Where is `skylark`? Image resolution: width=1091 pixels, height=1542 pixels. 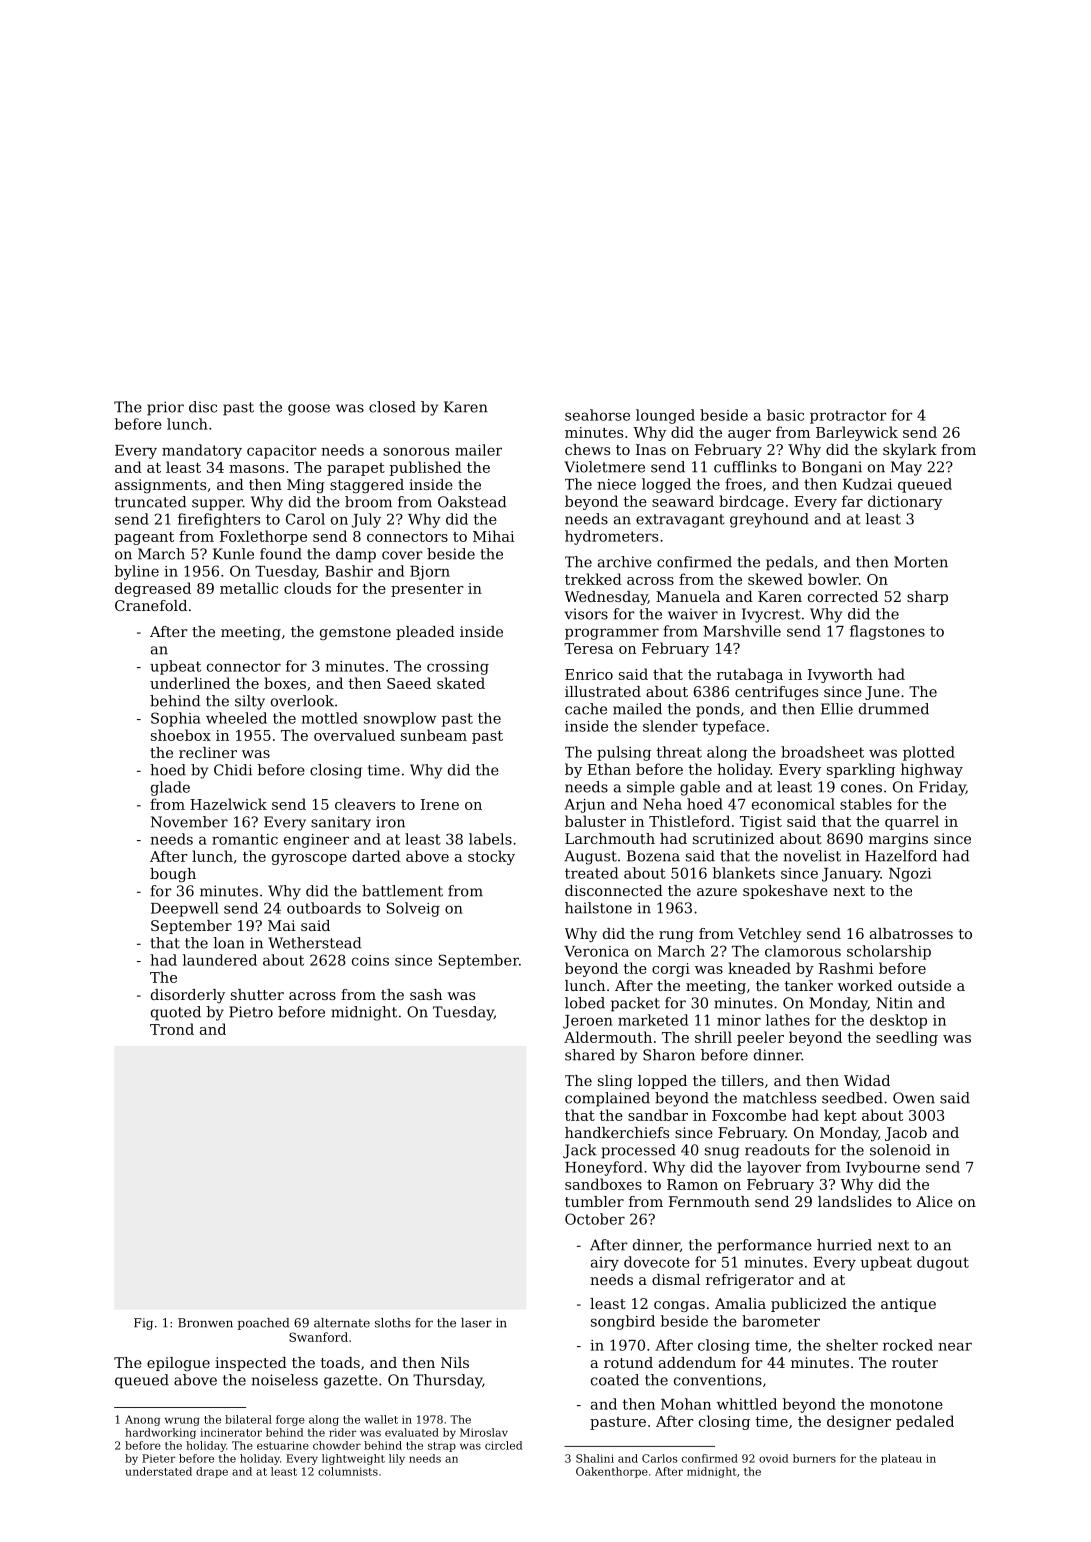 skylark is located at coordinates (910, 451).
